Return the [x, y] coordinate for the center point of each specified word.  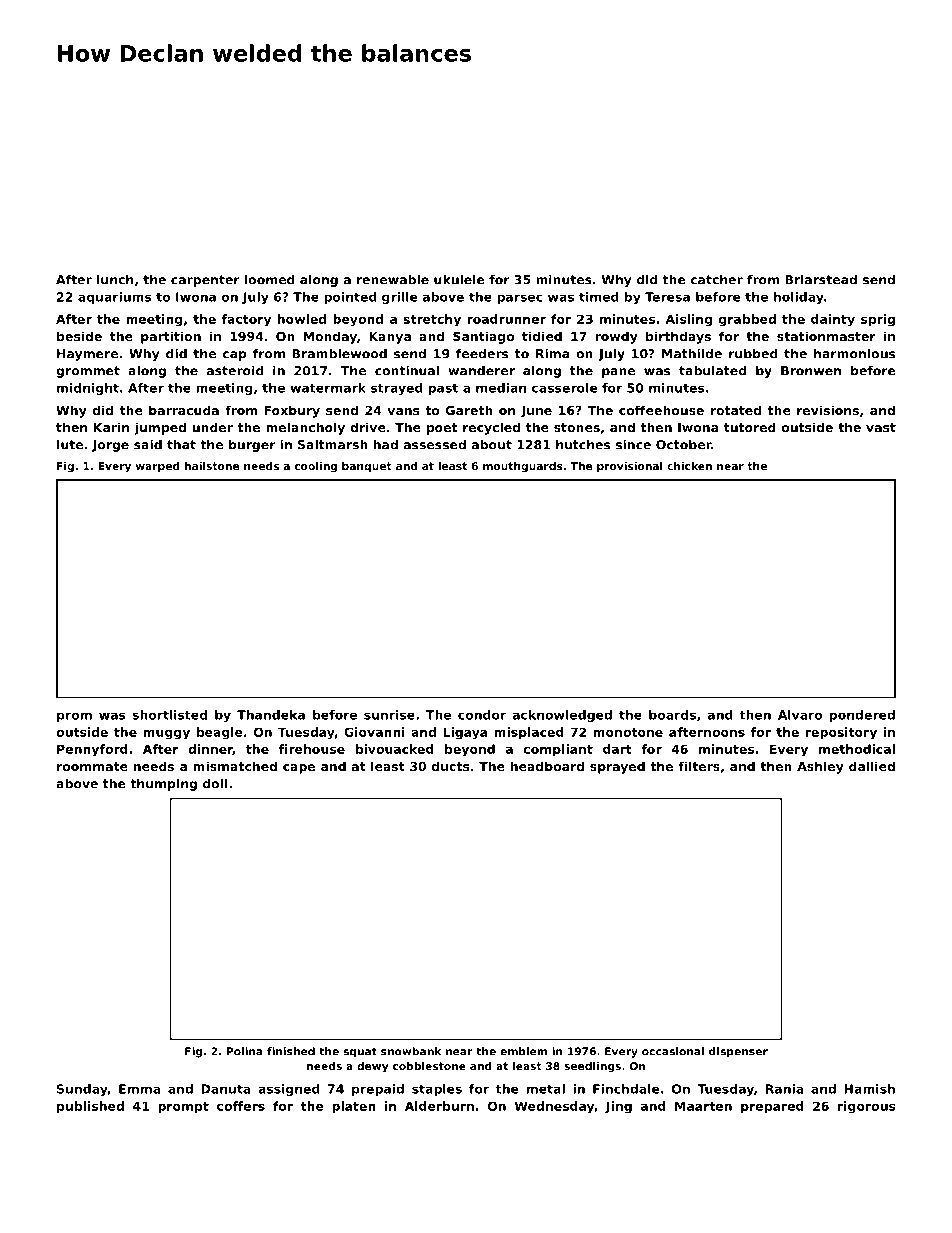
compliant [558, 750]
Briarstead [821, 280]
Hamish [869, 1089]
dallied [872, 766]
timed [599, 297]
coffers [241, 1106]
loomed [270, 280]
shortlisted [169, 715]
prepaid [378, 1090]
